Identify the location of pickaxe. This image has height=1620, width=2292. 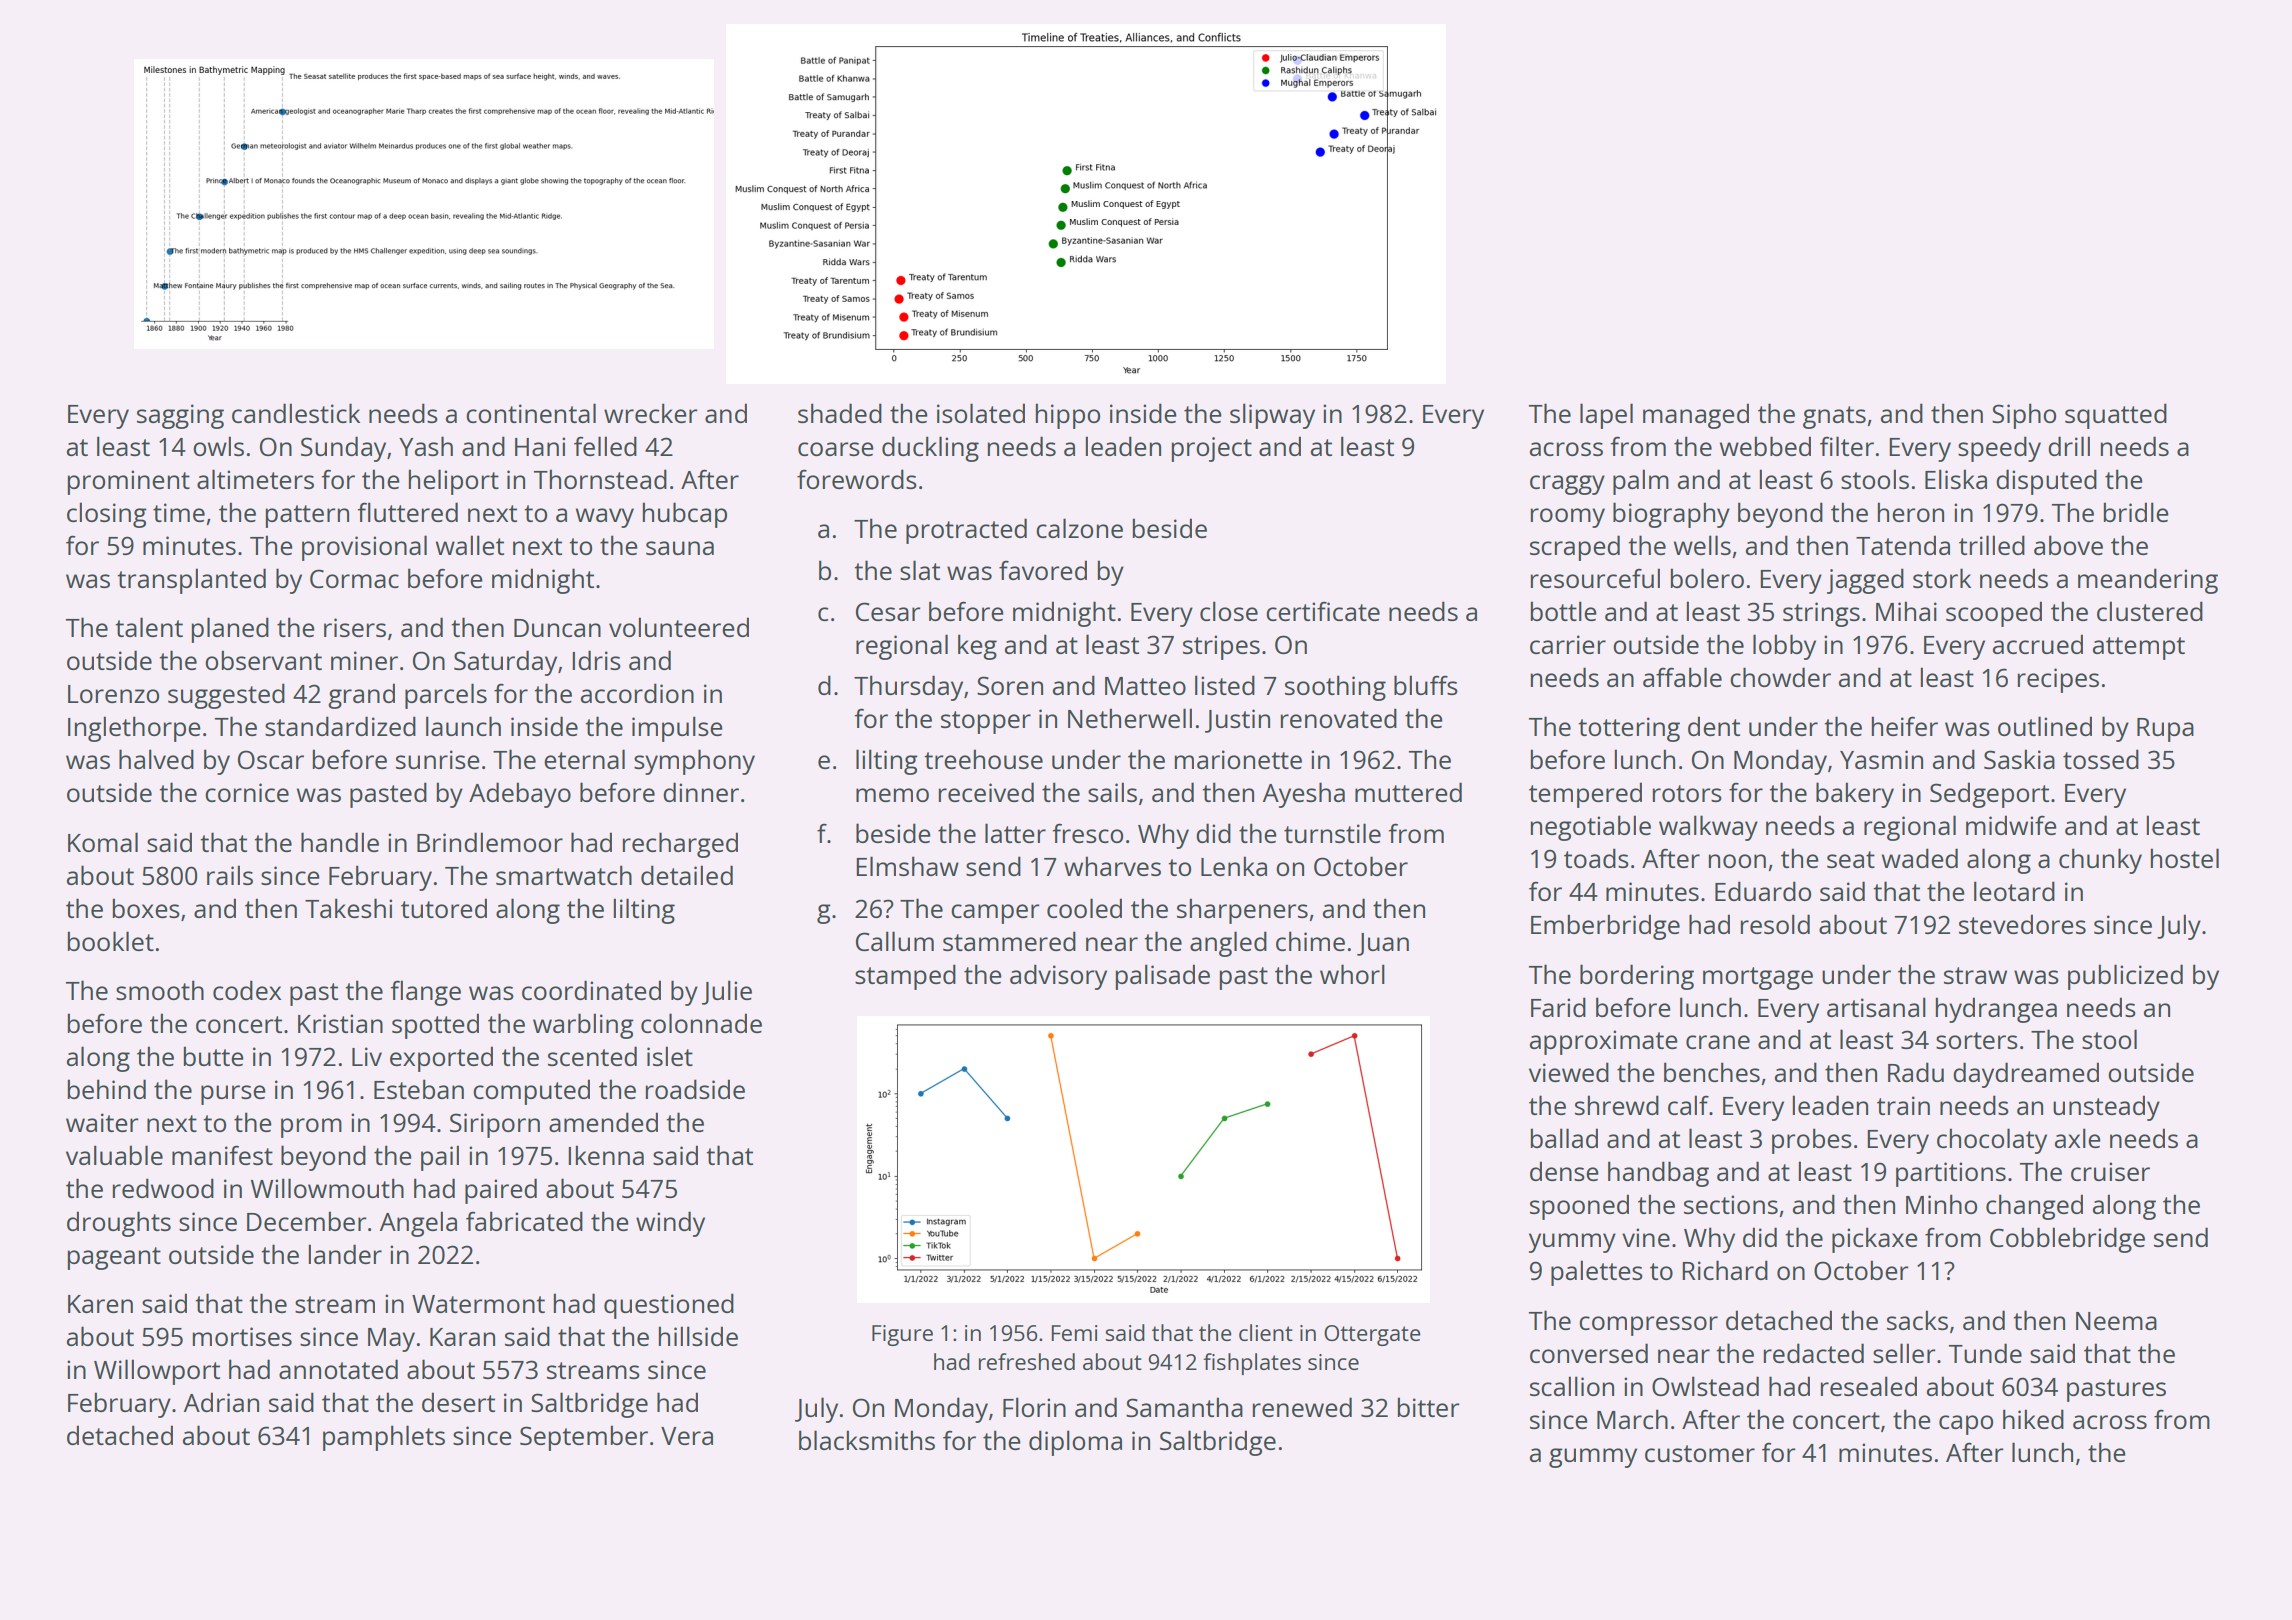
(1875, 1240).
